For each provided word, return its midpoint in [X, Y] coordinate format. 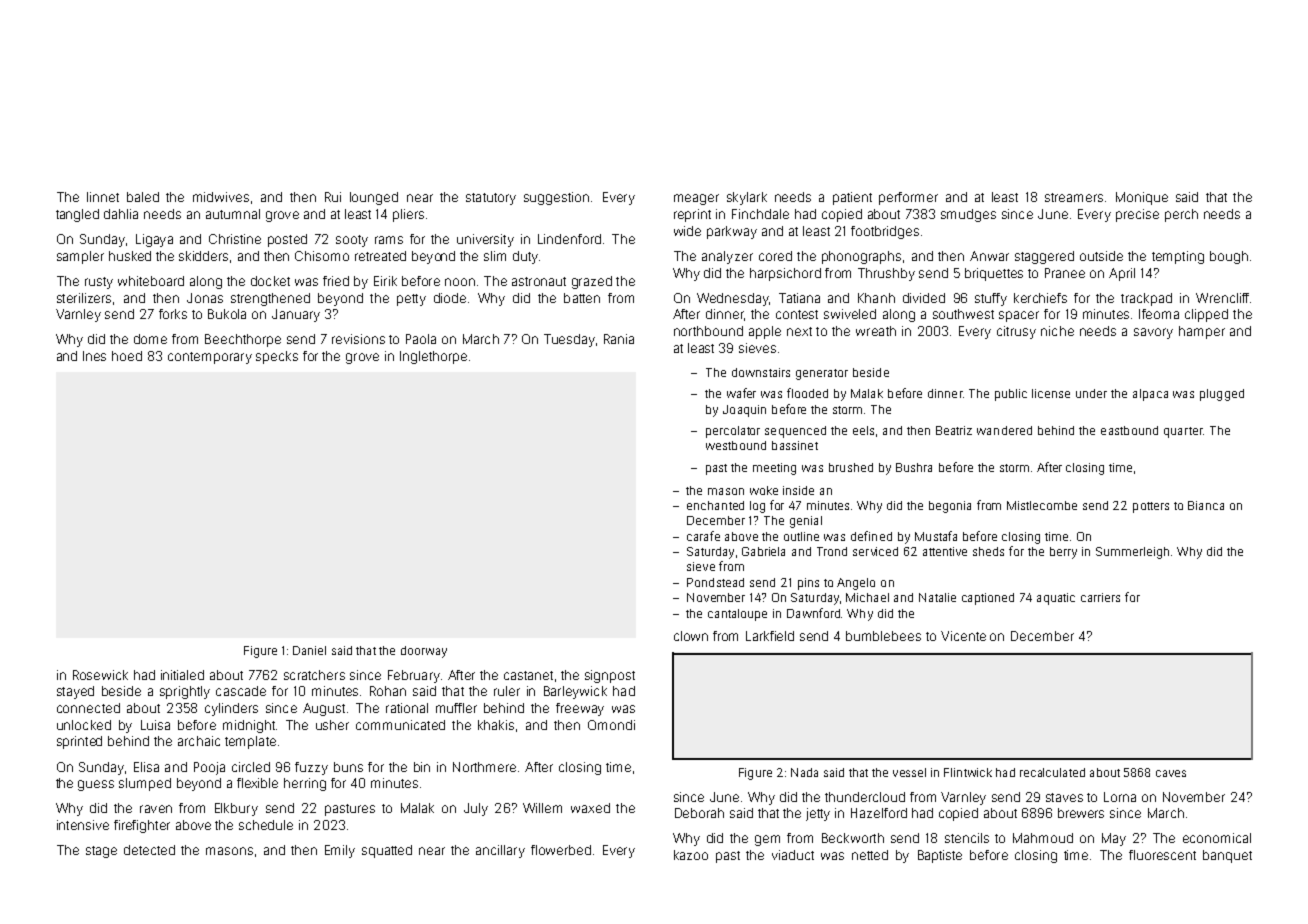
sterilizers [84, 298]
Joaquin [744, 411]
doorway [424, 652]
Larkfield [770, 636]
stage [101, 852]
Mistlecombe [1042, 505]
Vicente [963, 636]
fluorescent [1162, 855]
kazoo [691, 855]
